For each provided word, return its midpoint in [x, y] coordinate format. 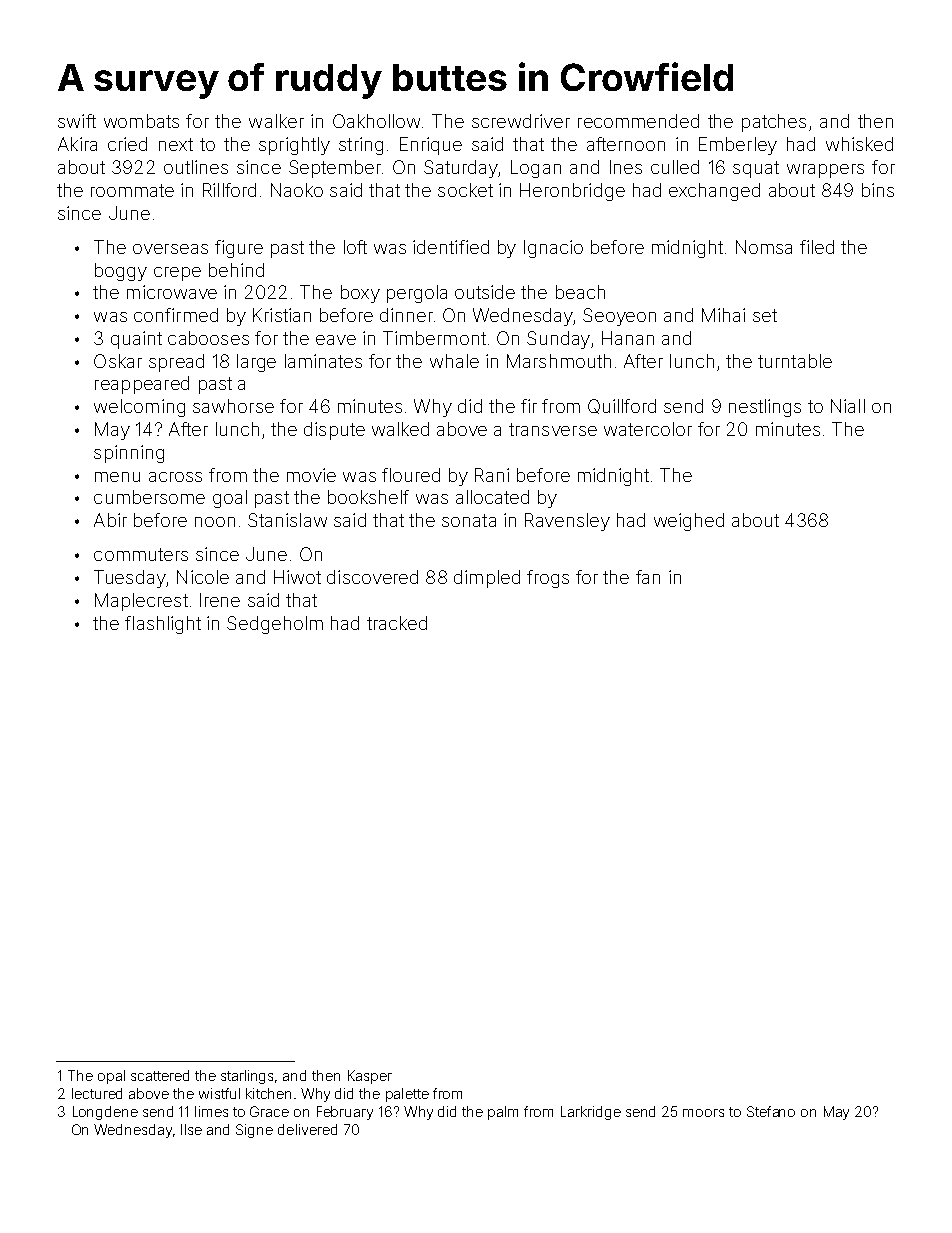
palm [503, 1113]
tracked [397, 623]
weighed [689, 522]
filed [817, 247]
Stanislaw [287, 520]
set [765, 315]
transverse [553, 429]
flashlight [163, 625]
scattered [160, 1075]
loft [355, 247]
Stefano [771, 1111]
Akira [77, 144]
